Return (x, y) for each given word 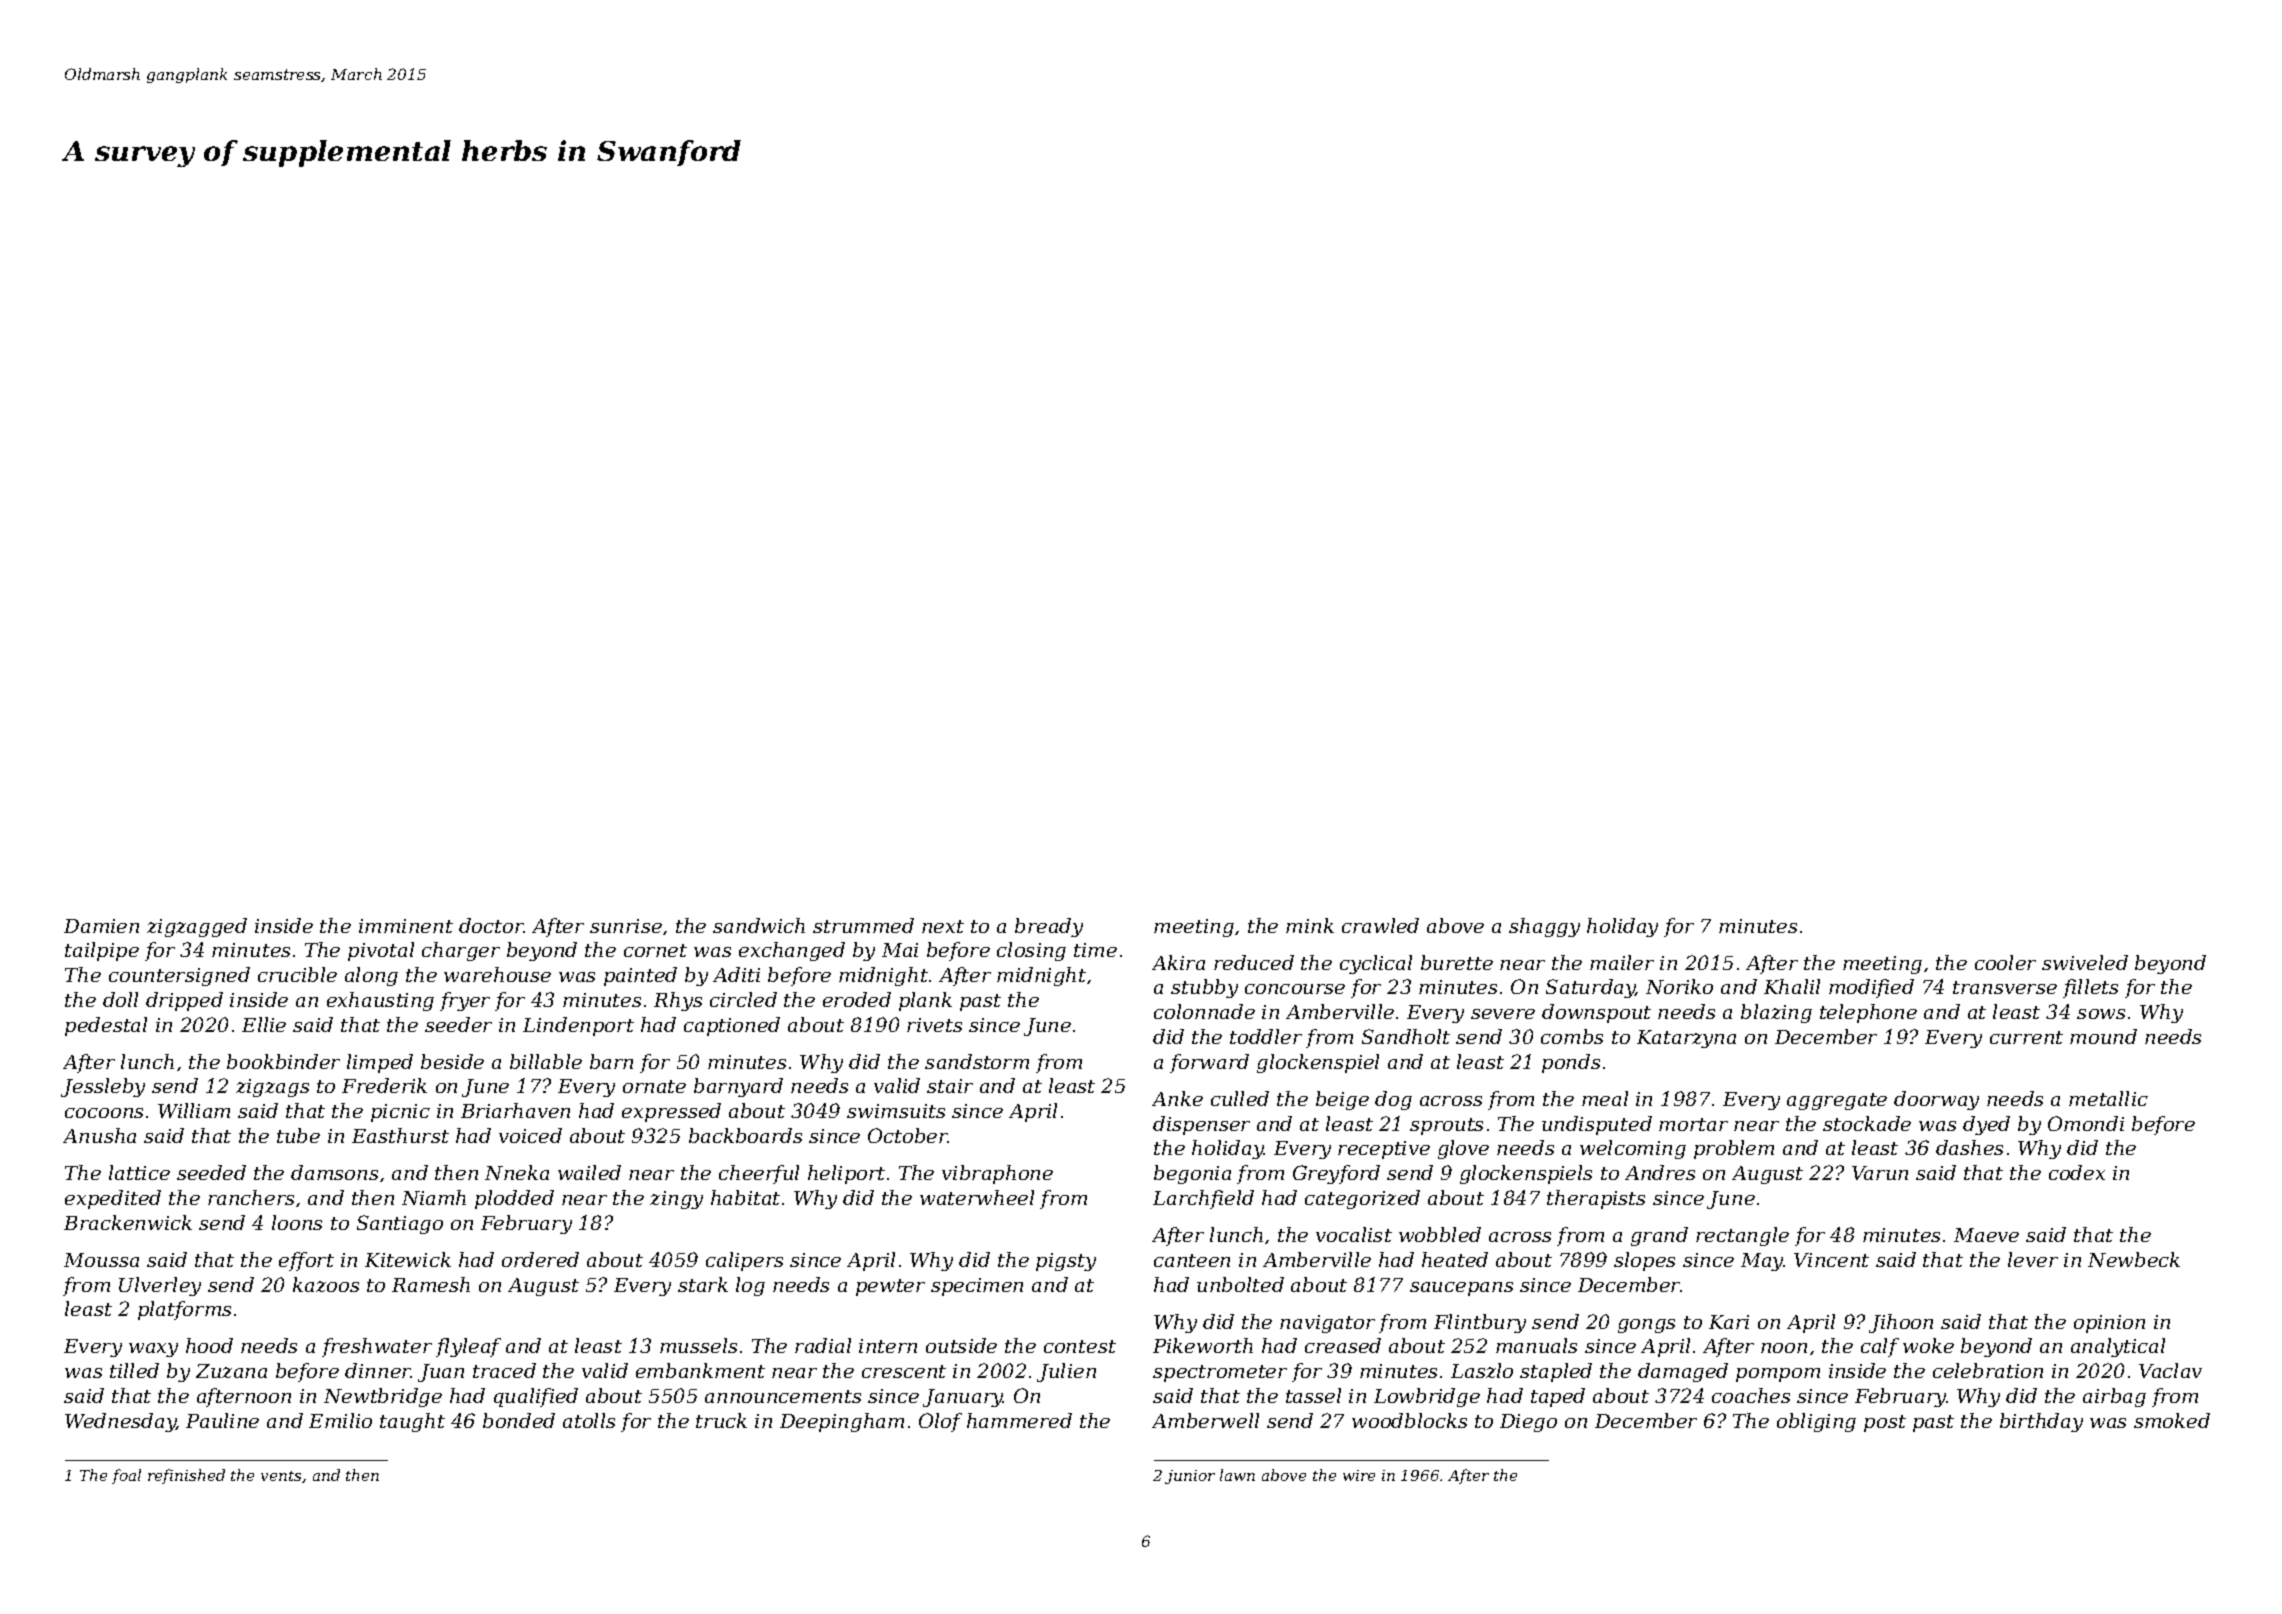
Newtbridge (383, 1397)
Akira (1178, 962)
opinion (2109, 1324)
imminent (406, 926)
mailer (1622, 962)
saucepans (1461, 1289)
